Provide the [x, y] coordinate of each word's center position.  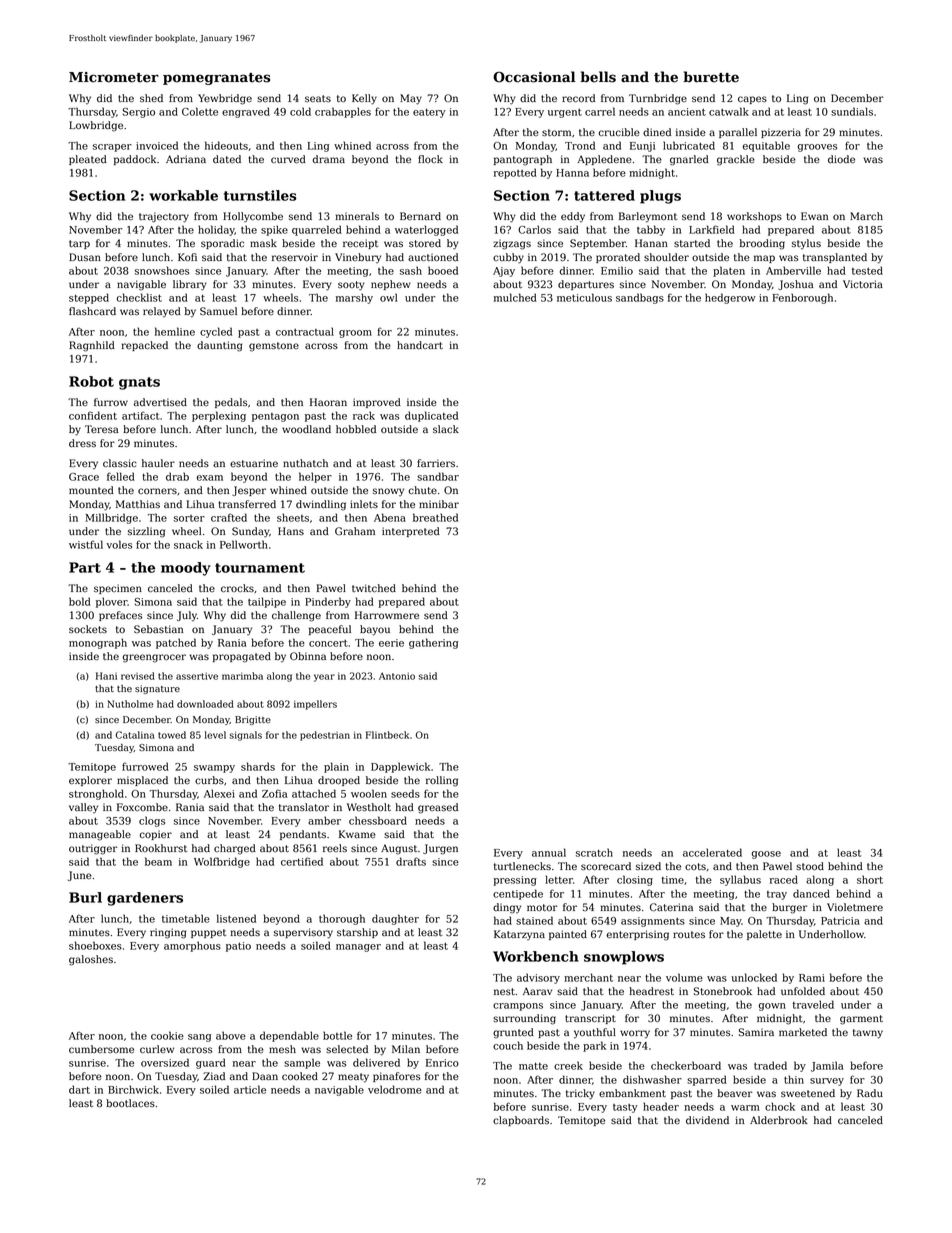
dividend [707, 1120]
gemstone [274, 347]
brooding [762, 244]
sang [199, 1038]
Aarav [537, 991]
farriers [436, 463]
